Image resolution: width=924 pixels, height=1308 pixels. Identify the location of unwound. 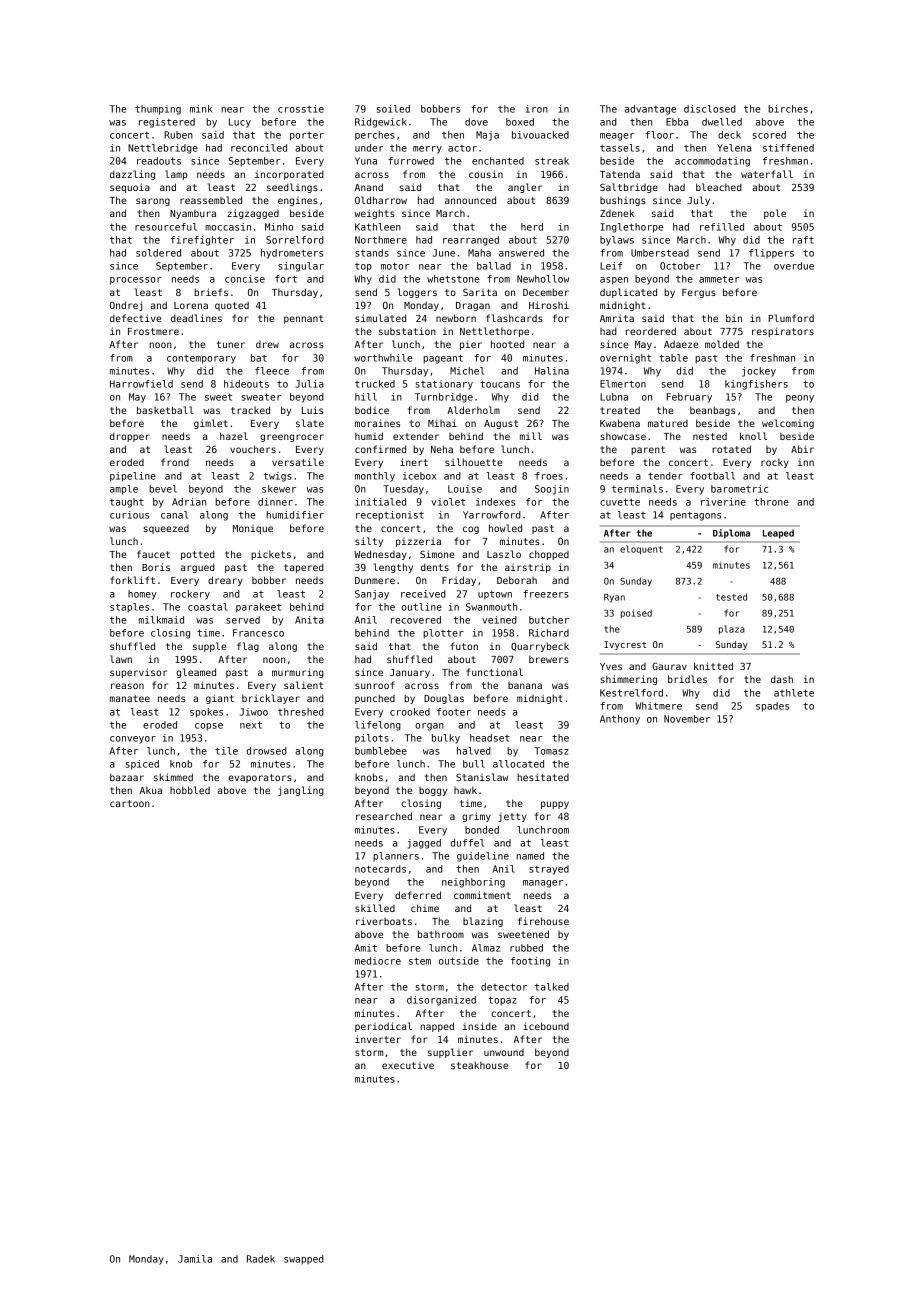
(504, 1052).
